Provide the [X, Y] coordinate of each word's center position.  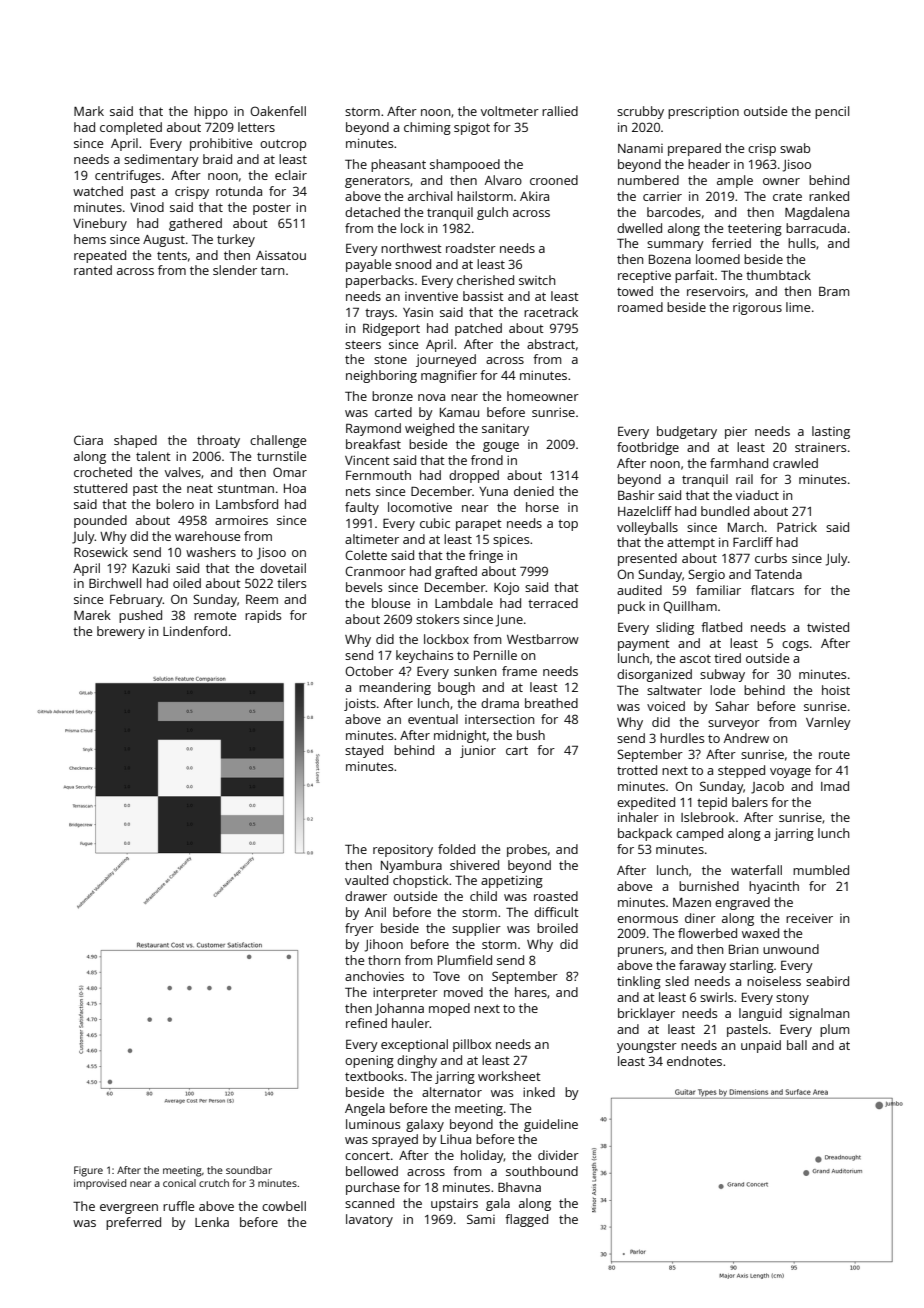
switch [537, 280]
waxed [760, 933]
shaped [135, 441]
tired [727, 658]
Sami [481, 1219]
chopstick [421, 881]
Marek [92, 615]
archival [430, 196]
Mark [89, 111]
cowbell [284, 1206]
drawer [366, 896]
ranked [829, 196]
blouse [391, 603]
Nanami [640, 148]
